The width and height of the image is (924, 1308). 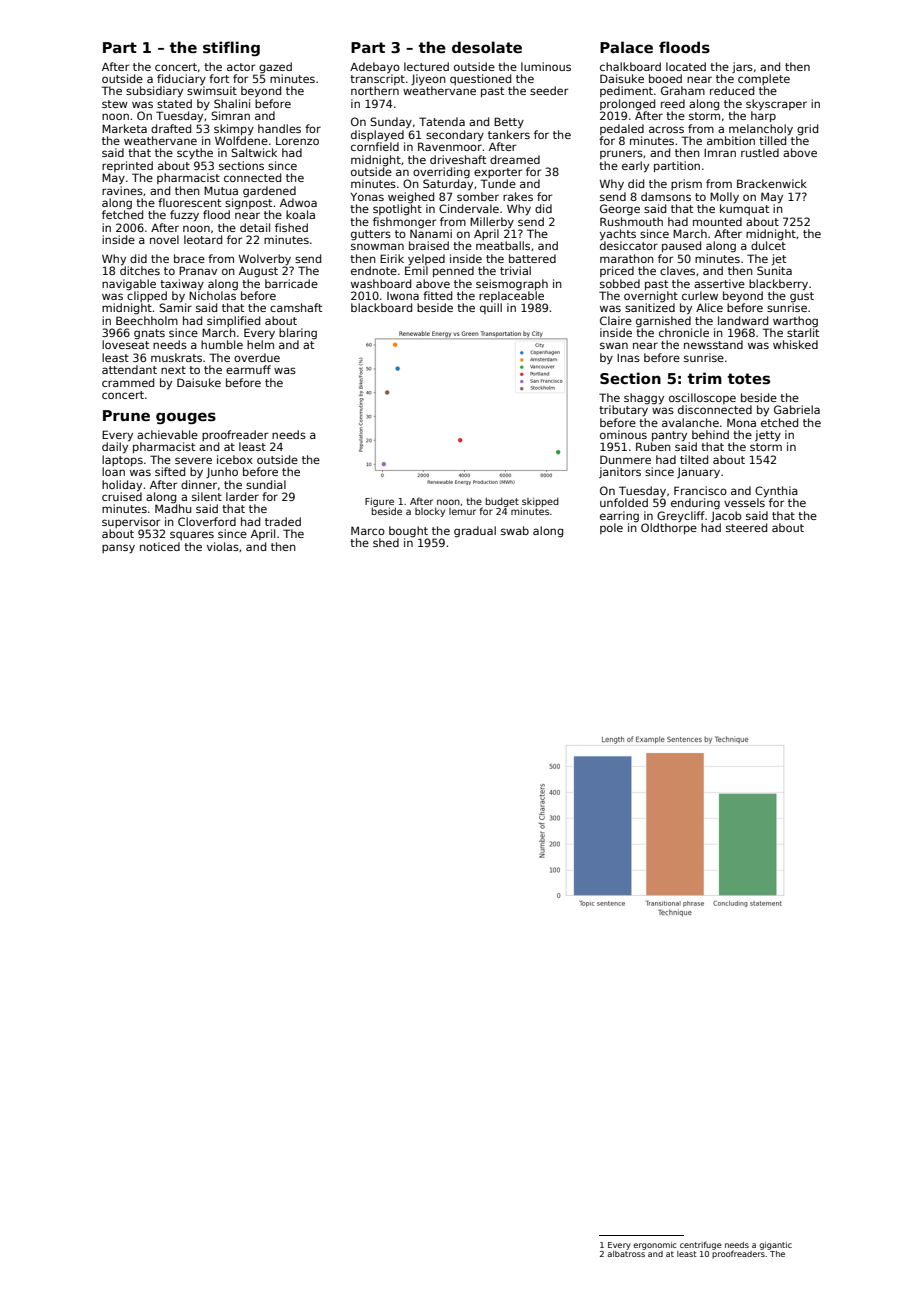 What do you see at coordinates (408, 532) in the image?
I see `bought` at bounding box center [408, 532].
